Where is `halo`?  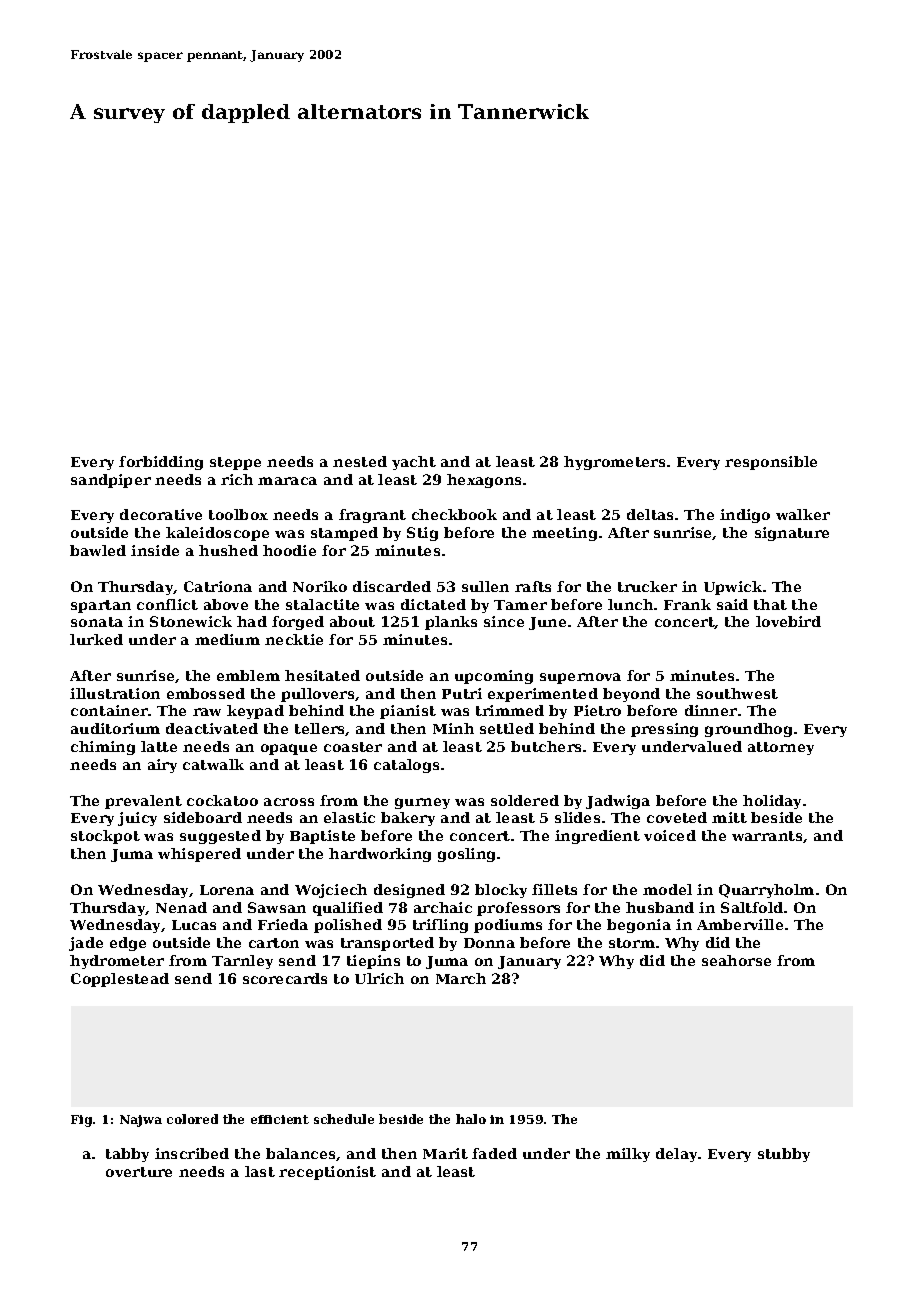
halo is located at coordinates (471, 1119).
